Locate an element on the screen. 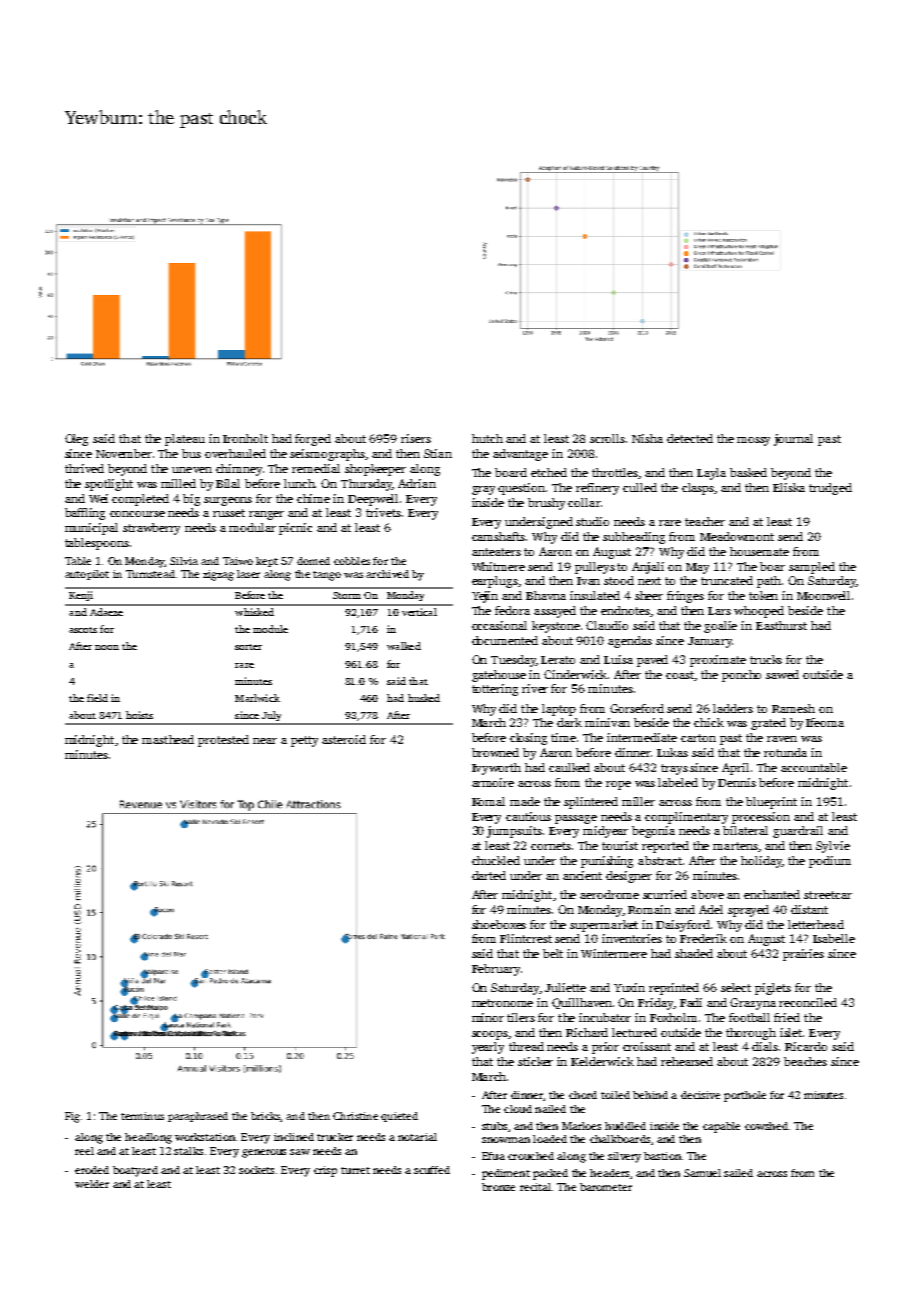 The height and width of the screenshot is (1308, 924). hoists is located at coordinates (139, 715).
